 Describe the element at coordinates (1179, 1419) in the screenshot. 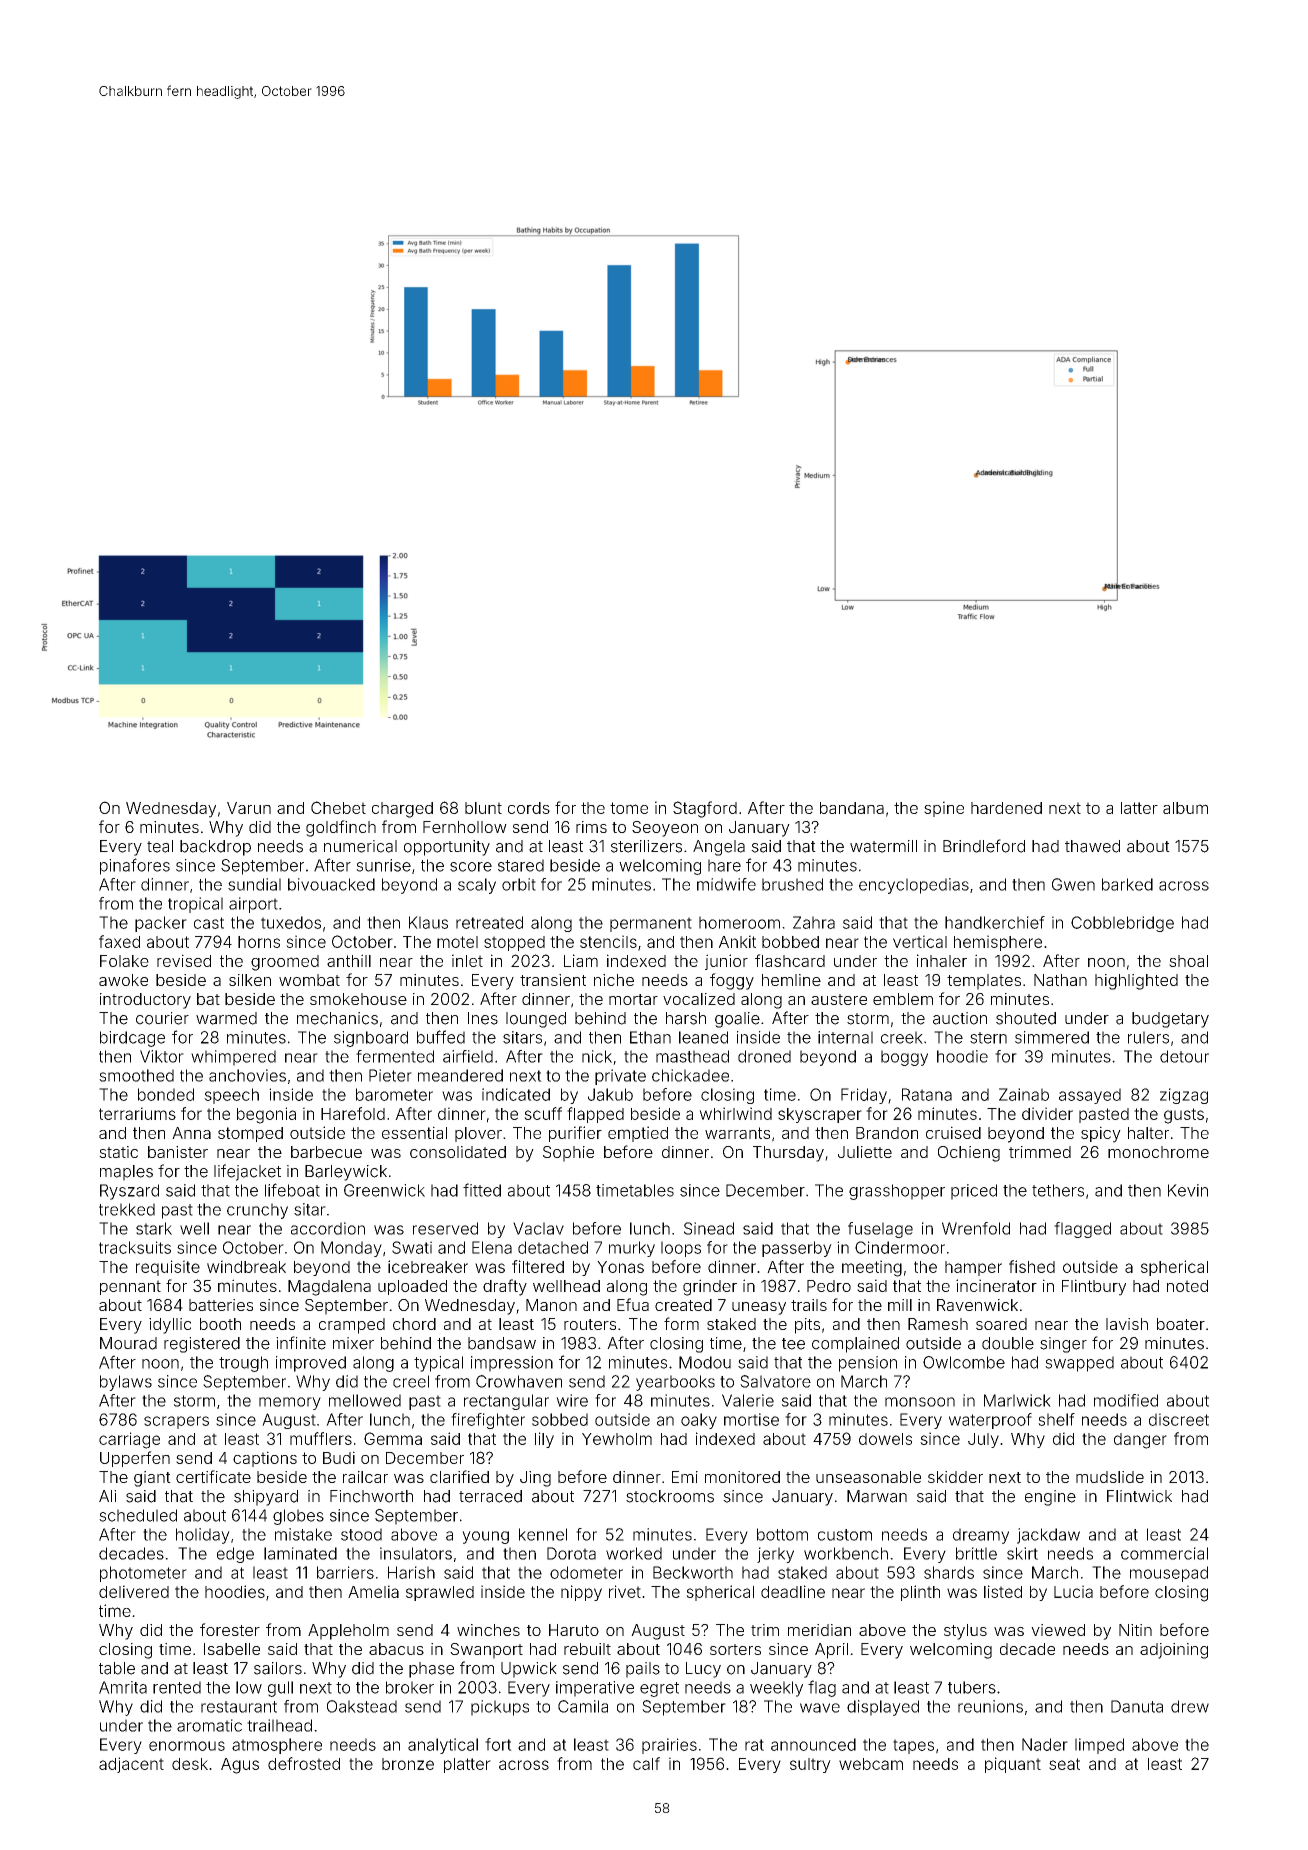

I see `discreet` at that location.
